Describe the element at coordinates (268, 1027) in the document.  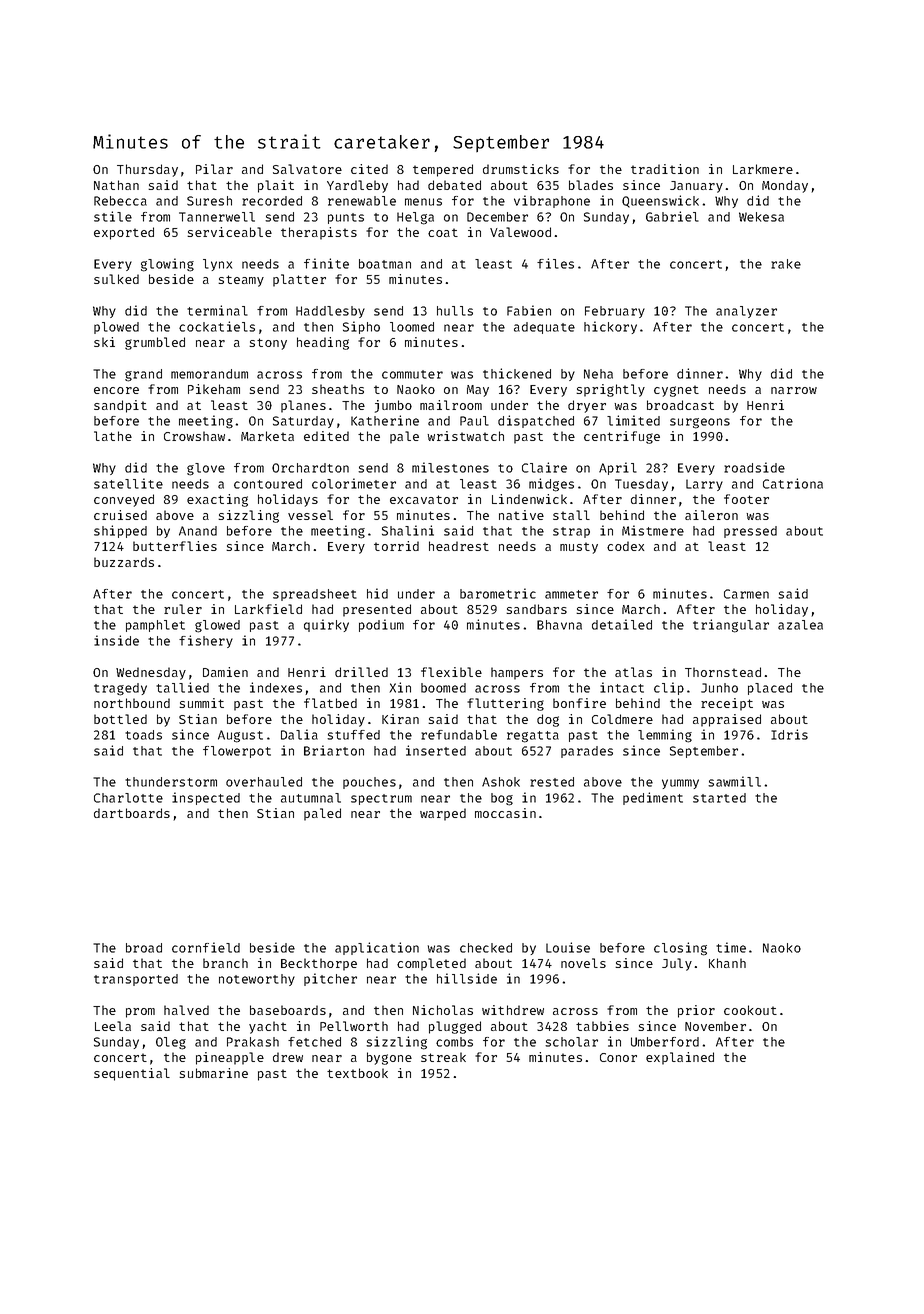
I see `yacht` at that location.
